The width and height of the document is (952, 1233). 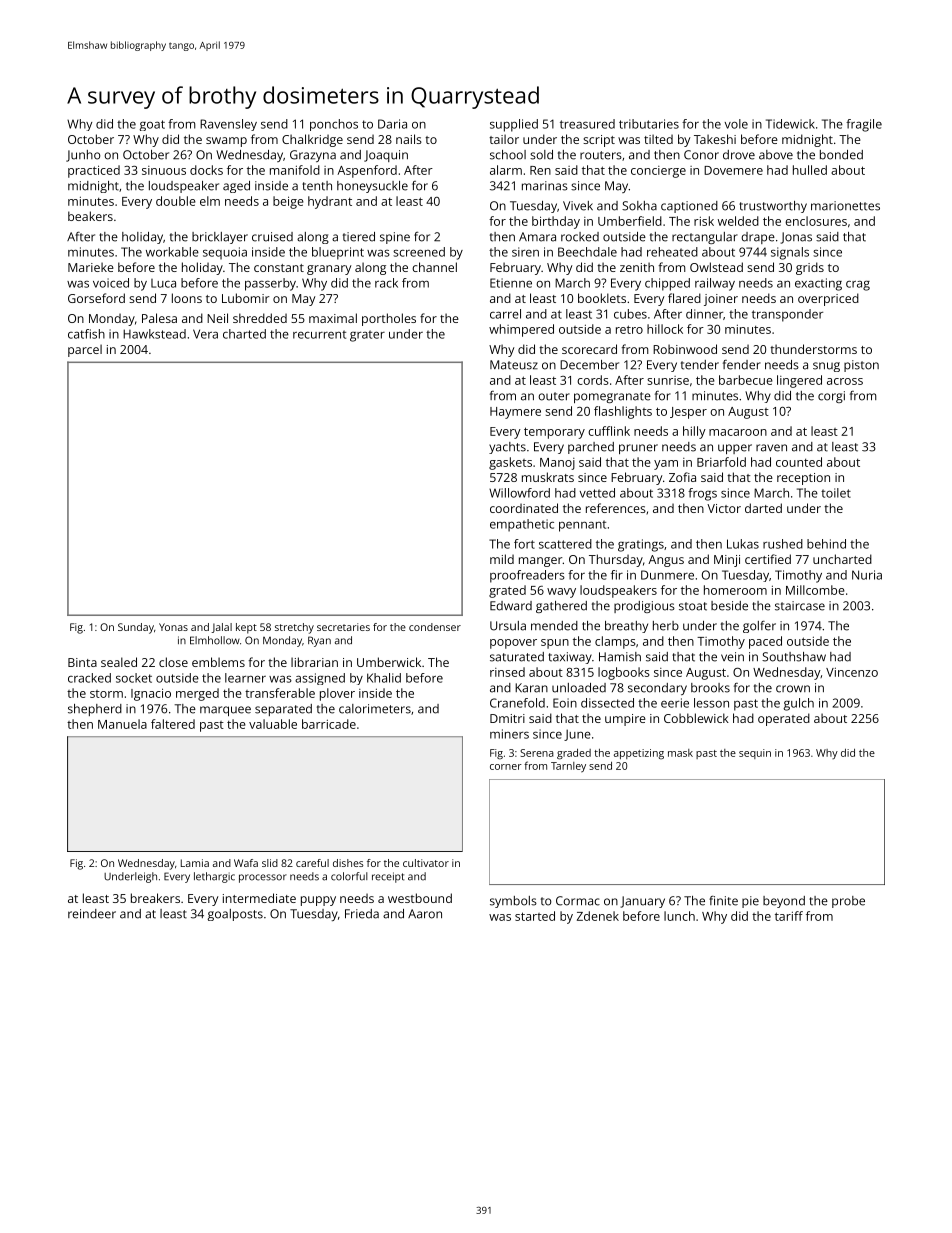 I want to click on crag, so click(x=858, y=285).
